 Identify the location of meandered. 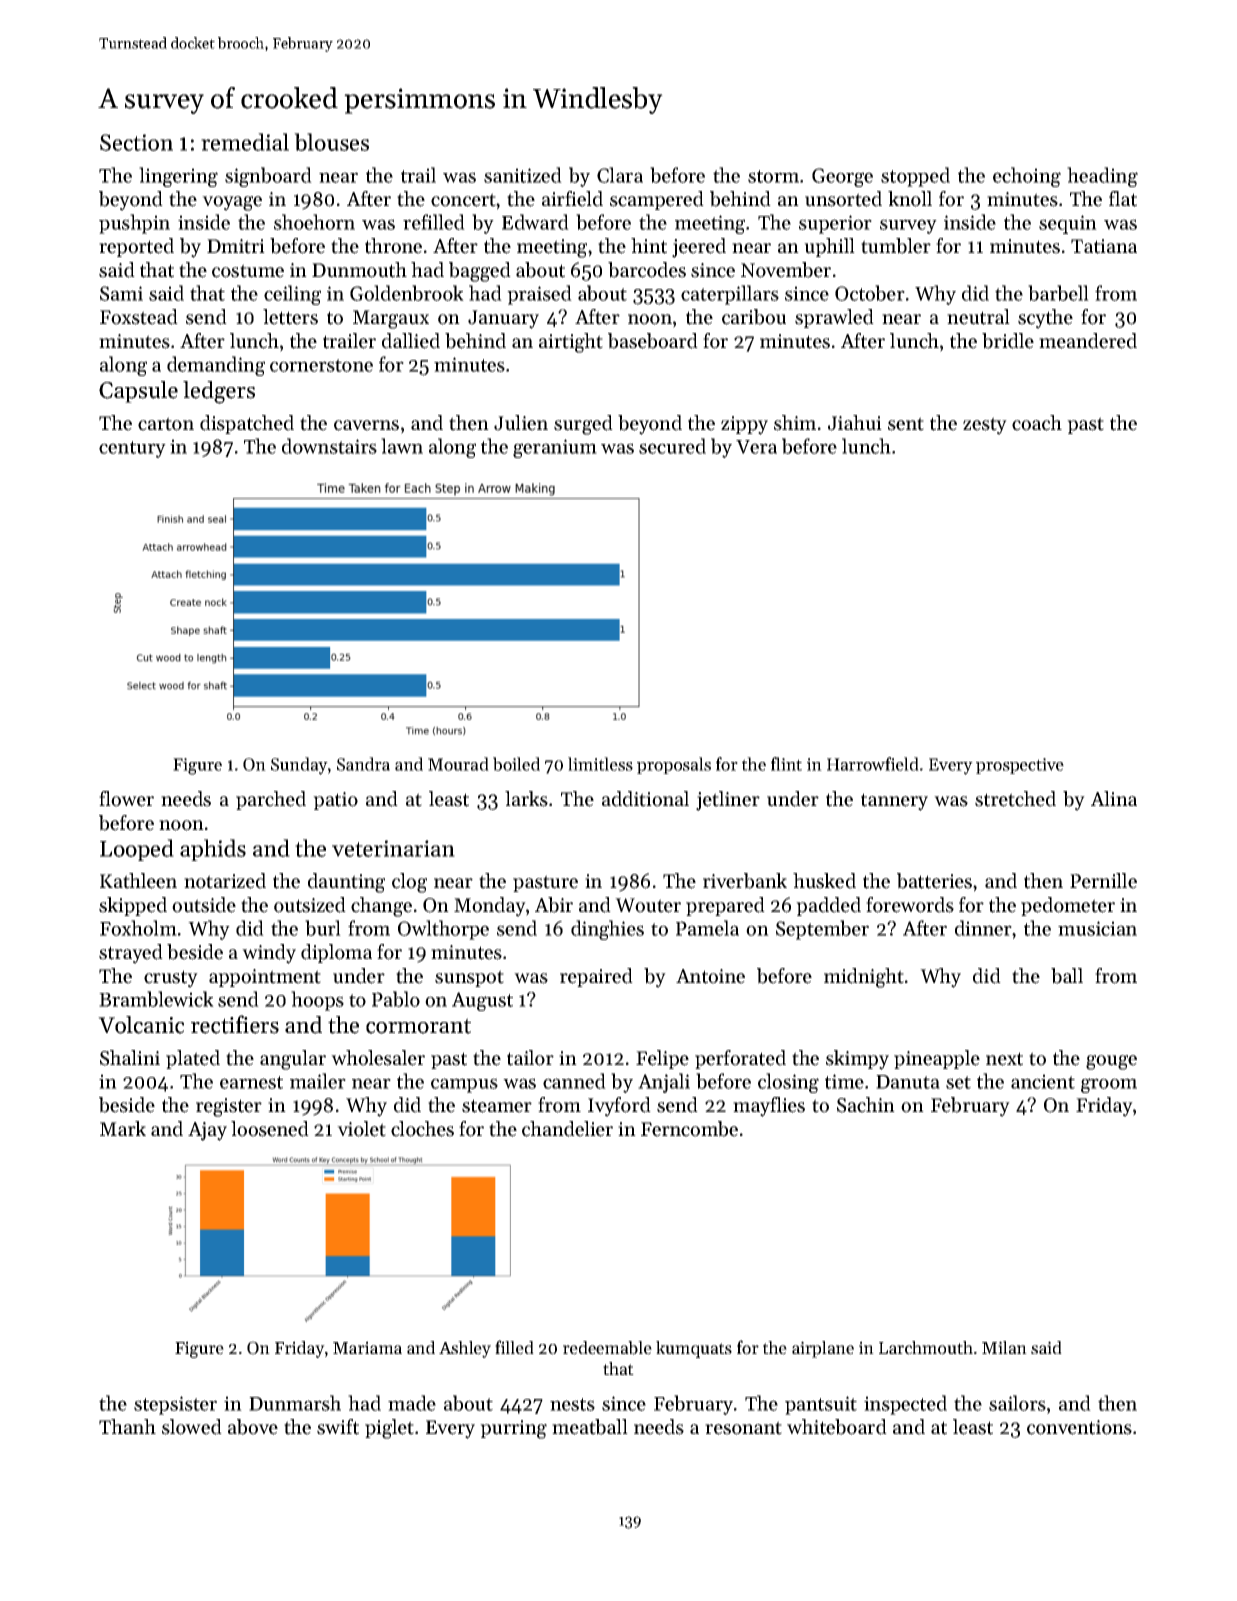
(1088, 341).
